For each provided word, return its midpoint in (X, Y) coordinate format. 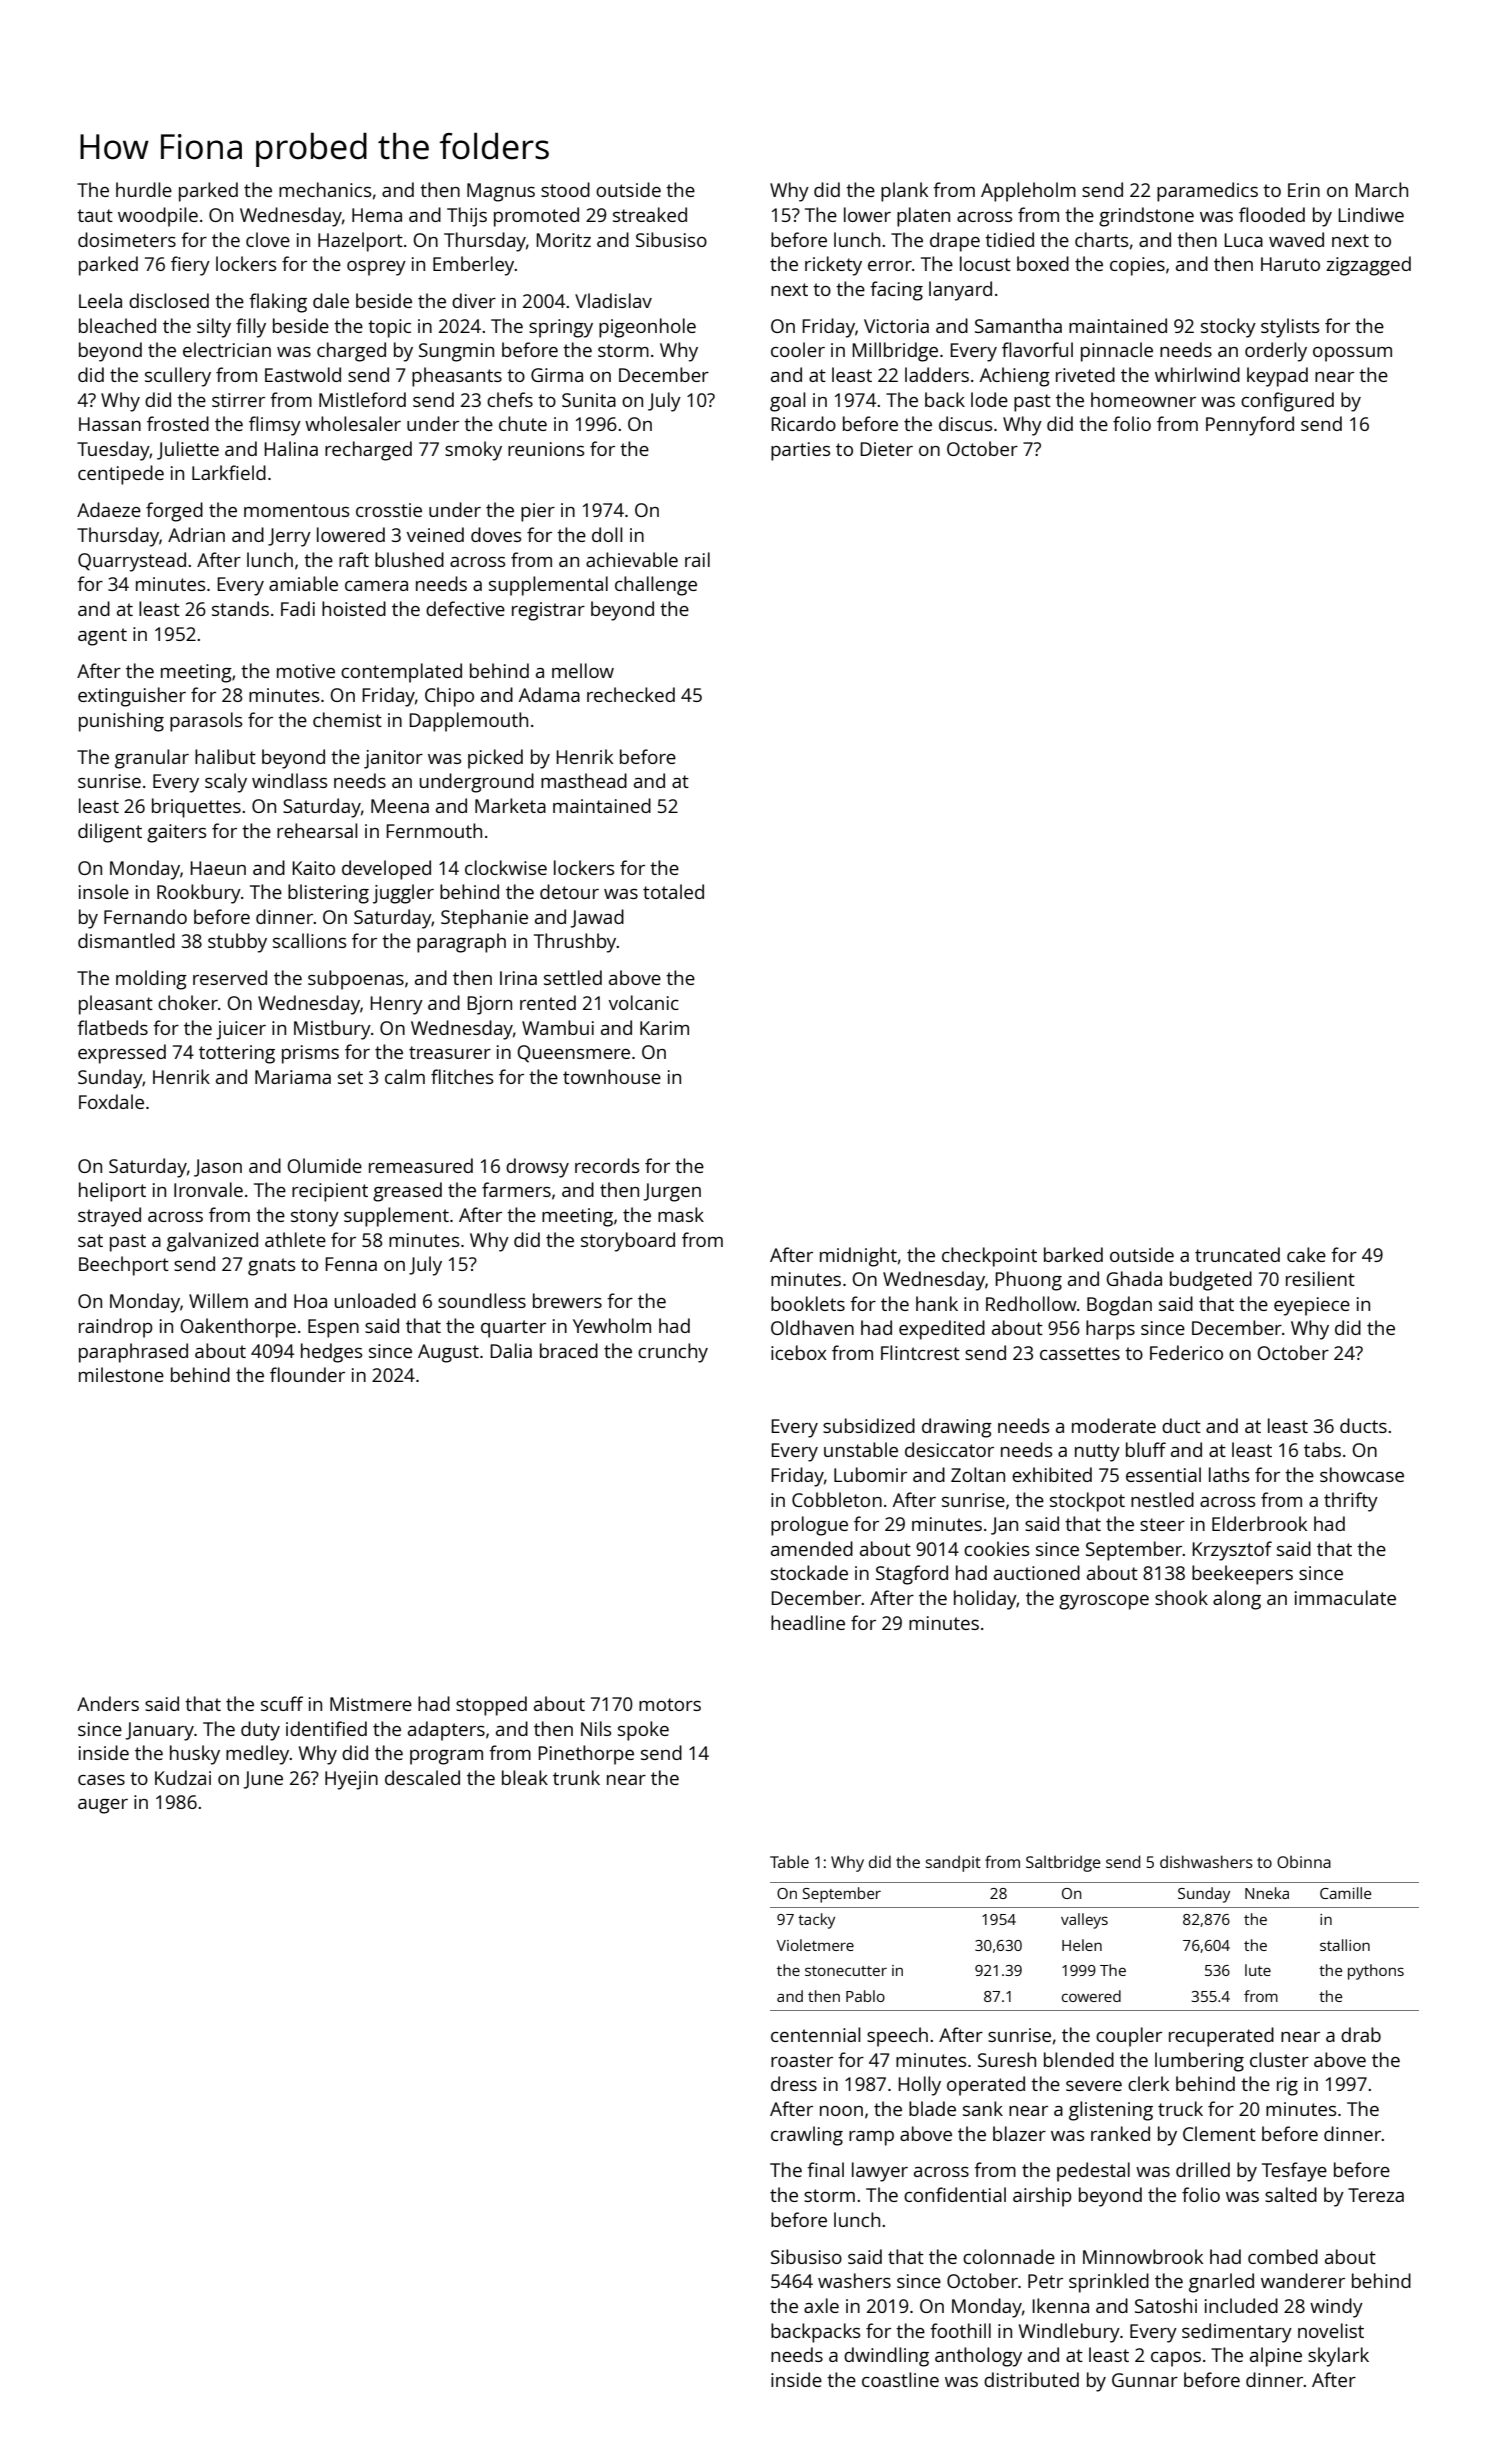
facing (896, 291)
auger (103, 1806)
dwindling (886, 2357)
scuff (282, 1703)
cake (1306, 1254)
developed (386, 870)
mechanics (325, 189)
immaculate (1345, 1597)
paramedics (1207, 192)
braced (569, 1350)
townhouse (612, 1076)
